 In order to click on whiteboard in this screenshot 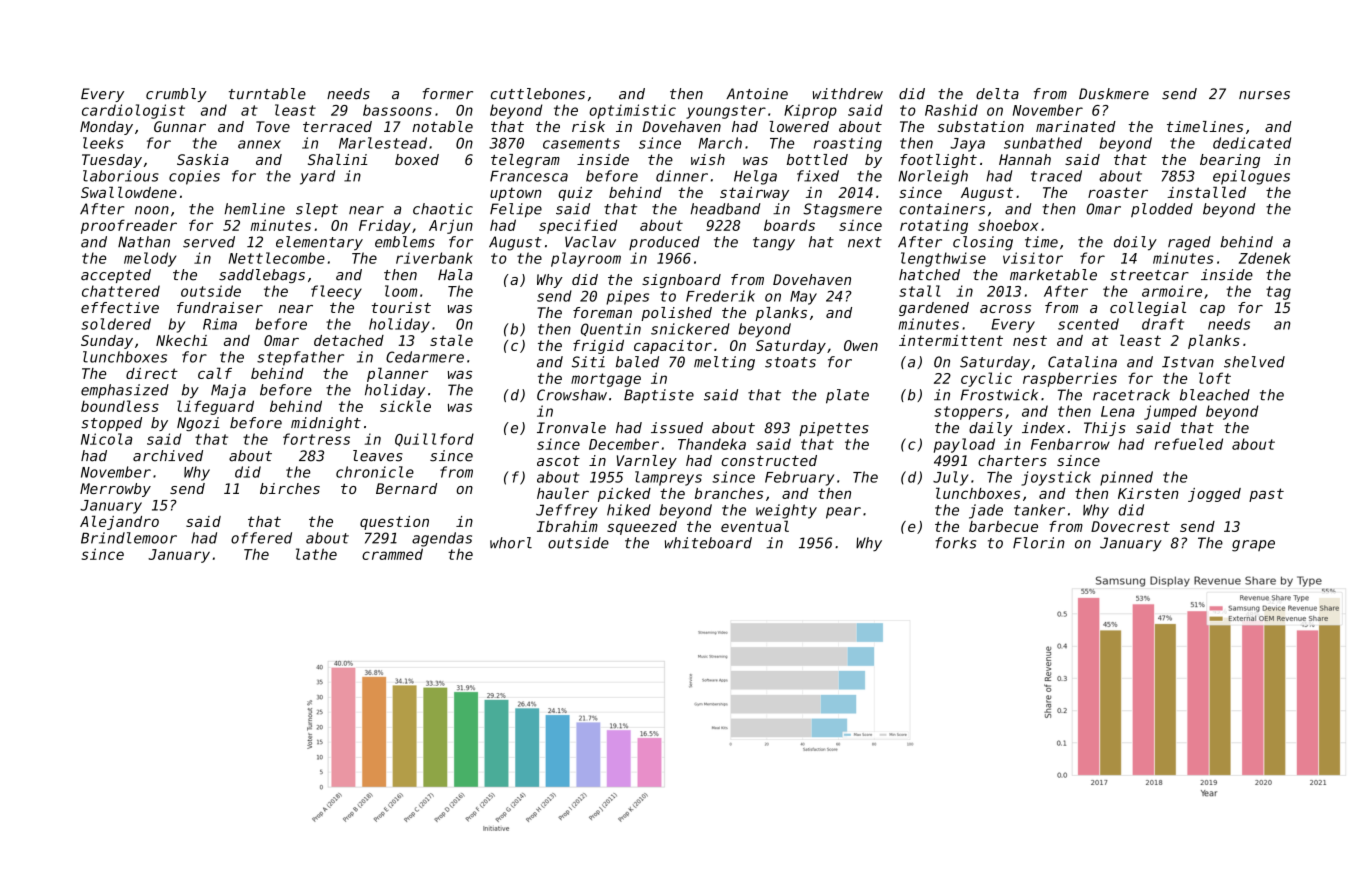, I will do `click(708, 543)`.
